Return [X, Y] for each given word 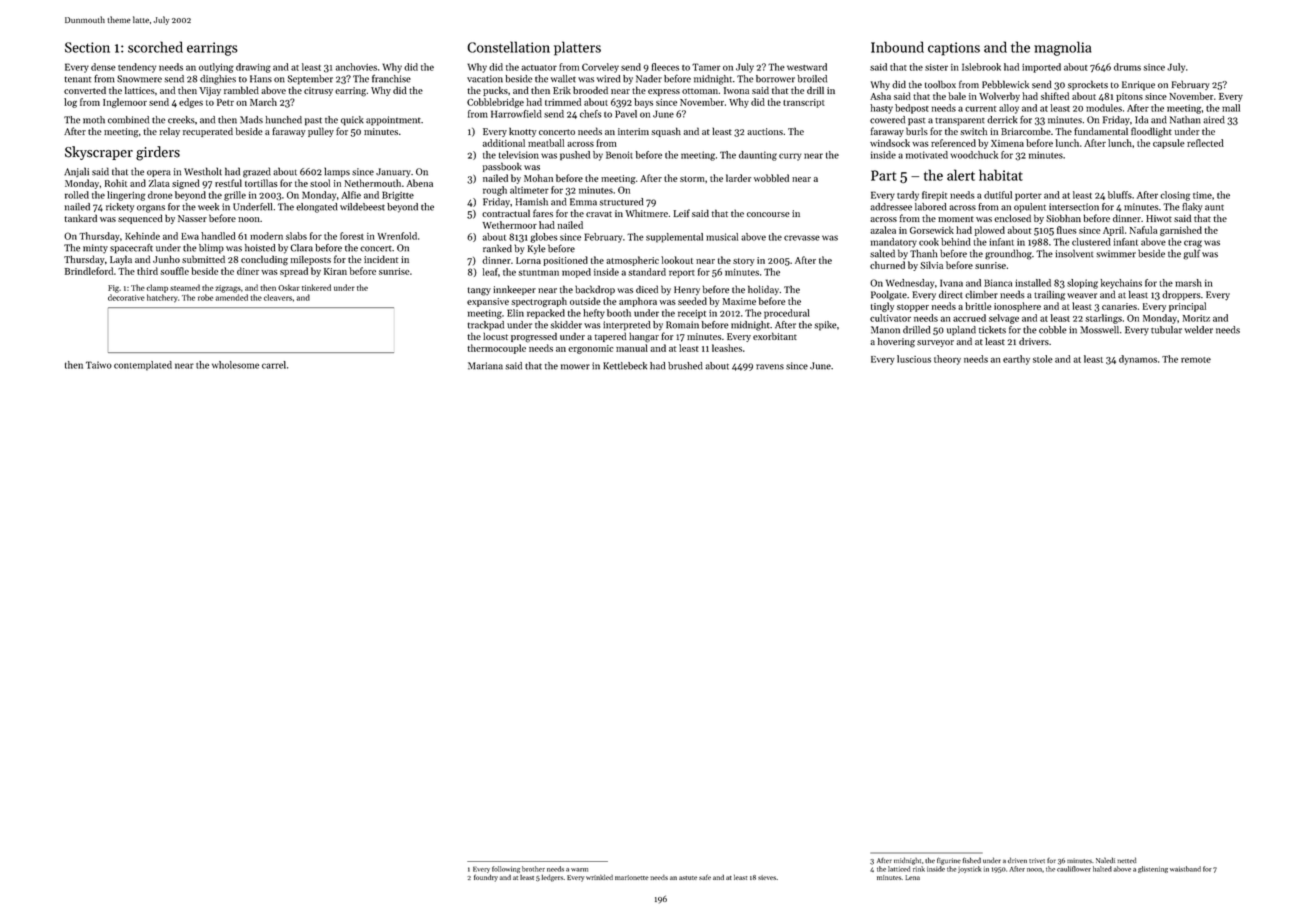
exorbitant [775, 336]
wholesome [235, 365]
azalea [883, 230]
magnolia [1062, 48]
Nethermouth [373, 183]
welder [1198, 330]
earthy [1016, 360]
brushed [685, 366]
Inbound [897, 47]
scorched [155, 47]
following [506, 869]
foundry [486, 878]
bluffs [1120, 195]
